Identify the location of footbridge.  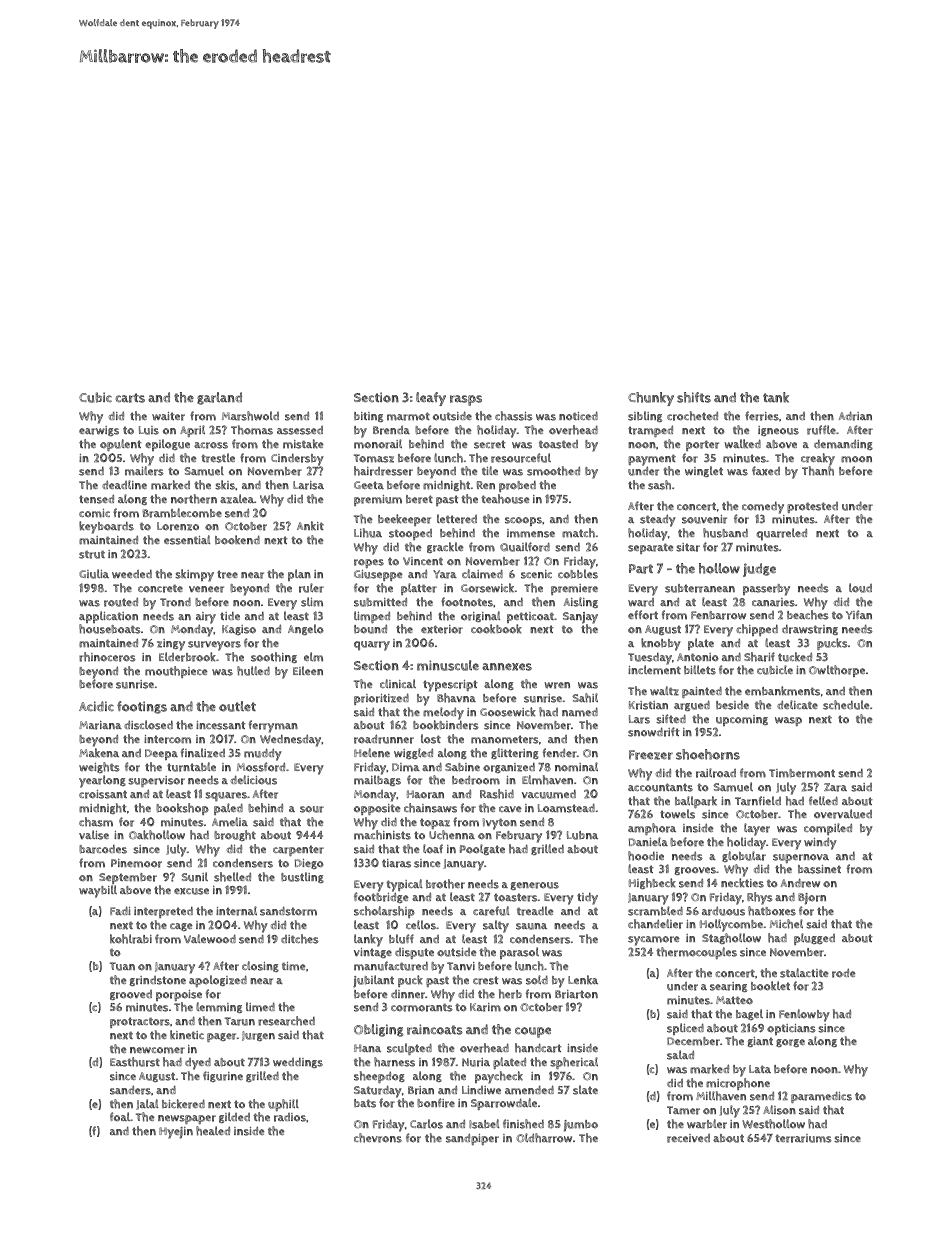
(381, 897).
